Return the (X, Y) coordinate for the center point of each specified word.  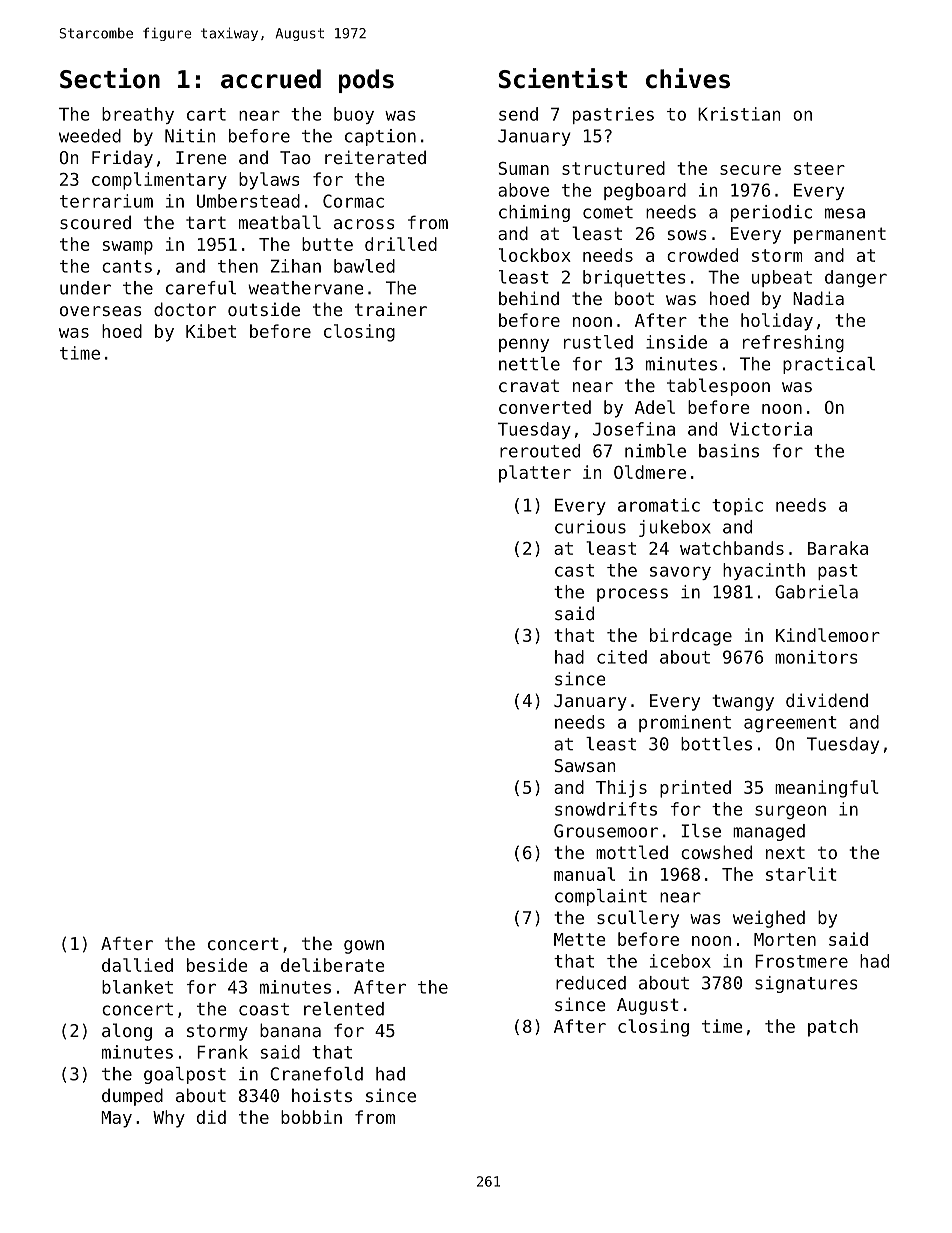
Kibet (211, 331)
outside (264, 309)
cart (206, 114)
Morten (785, 939)
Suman (523, 168)
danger (856, 278)
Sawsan (584, 765)
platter (535, 474)
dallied (137, 965)
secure (750, 170)
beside (217, 965)
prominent (685, 723)
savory (680, 573)
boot (634, 298)
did (211, 1117)
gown (364, 947)
